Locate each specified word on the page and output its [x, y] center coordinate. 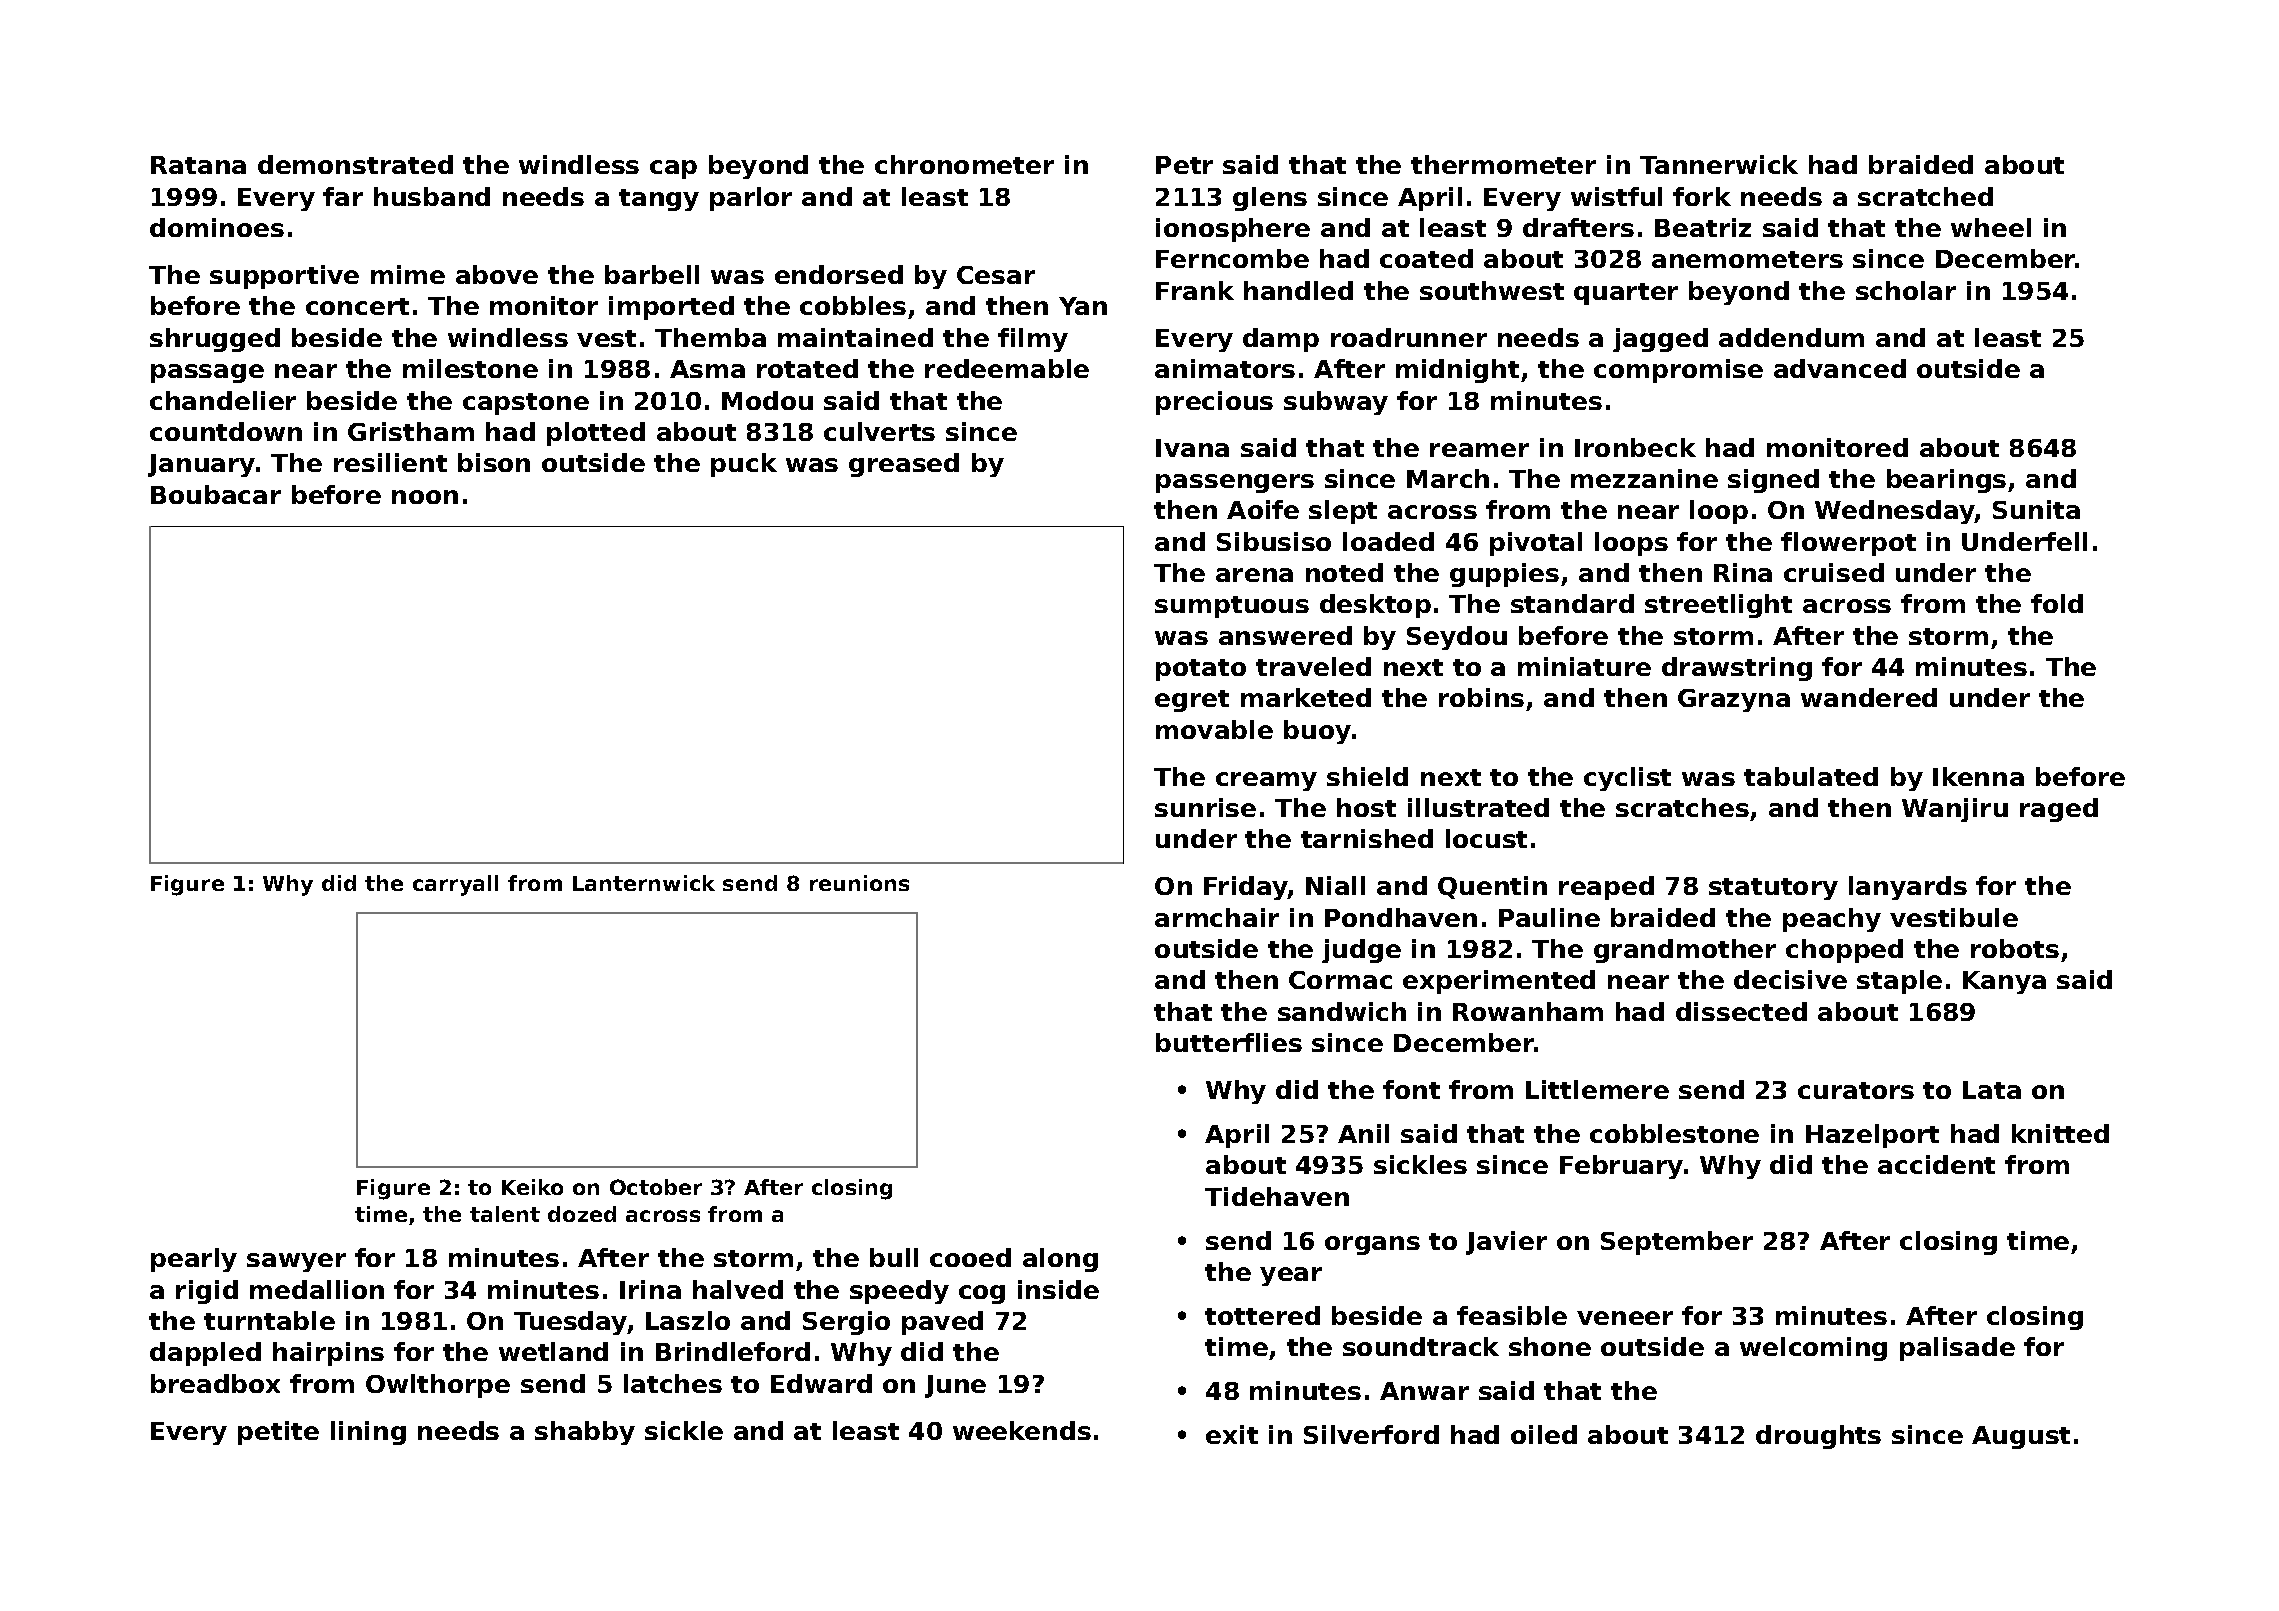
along [1060, 1260]
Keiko [532, 1187]
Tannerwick [1719, 164]
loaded [1388, 541]
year [1291, 1276]
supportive [284, 277]
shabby [585, 1433]
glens [1270, 199]
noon [425, 497]
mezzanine [1644, 478]
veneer [1625, 1318]
